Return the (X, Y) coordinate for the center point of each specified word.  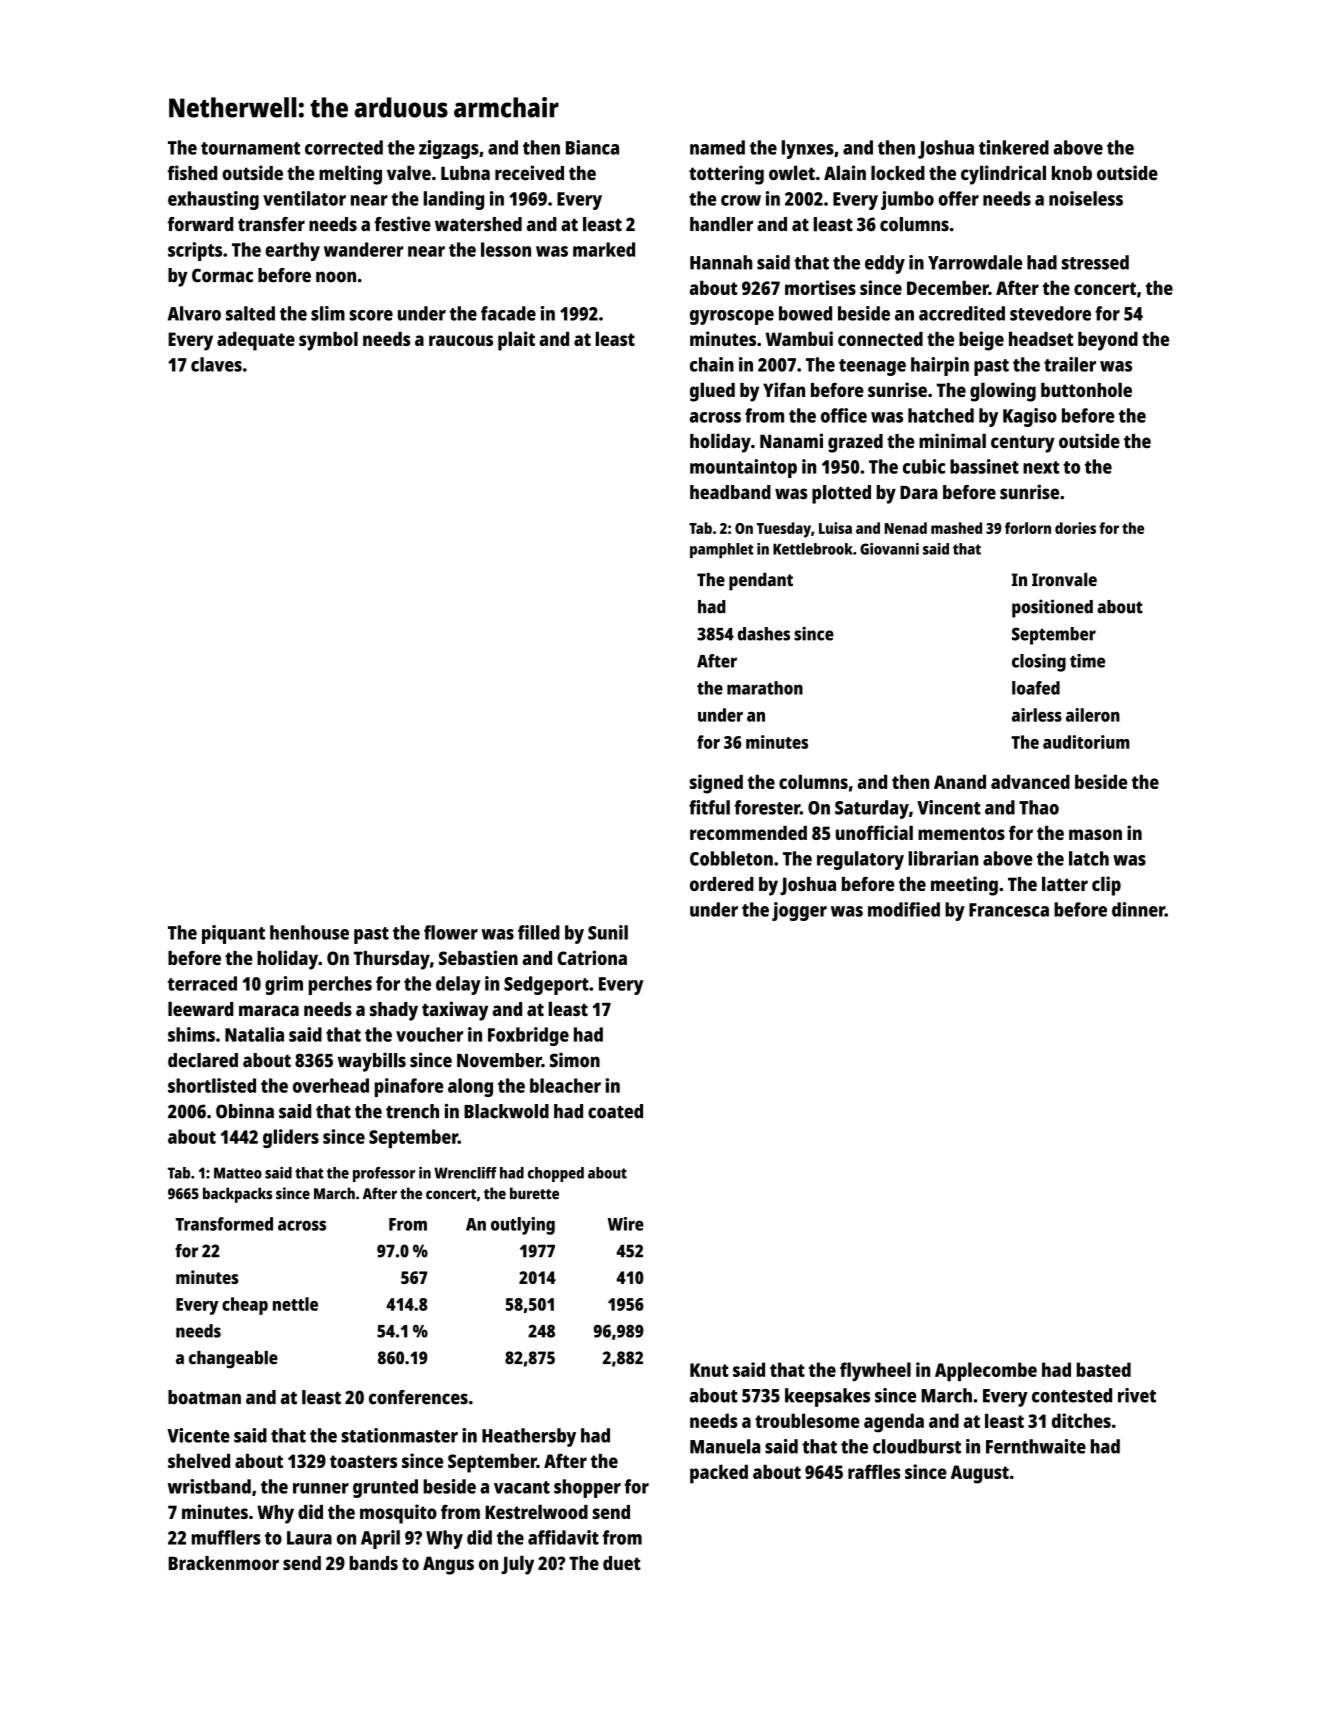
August (980, 1474)
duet (622, 1563)
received (529, 172)
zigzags (449, 149)
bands (374, 1563)
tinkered (1014, 147)
